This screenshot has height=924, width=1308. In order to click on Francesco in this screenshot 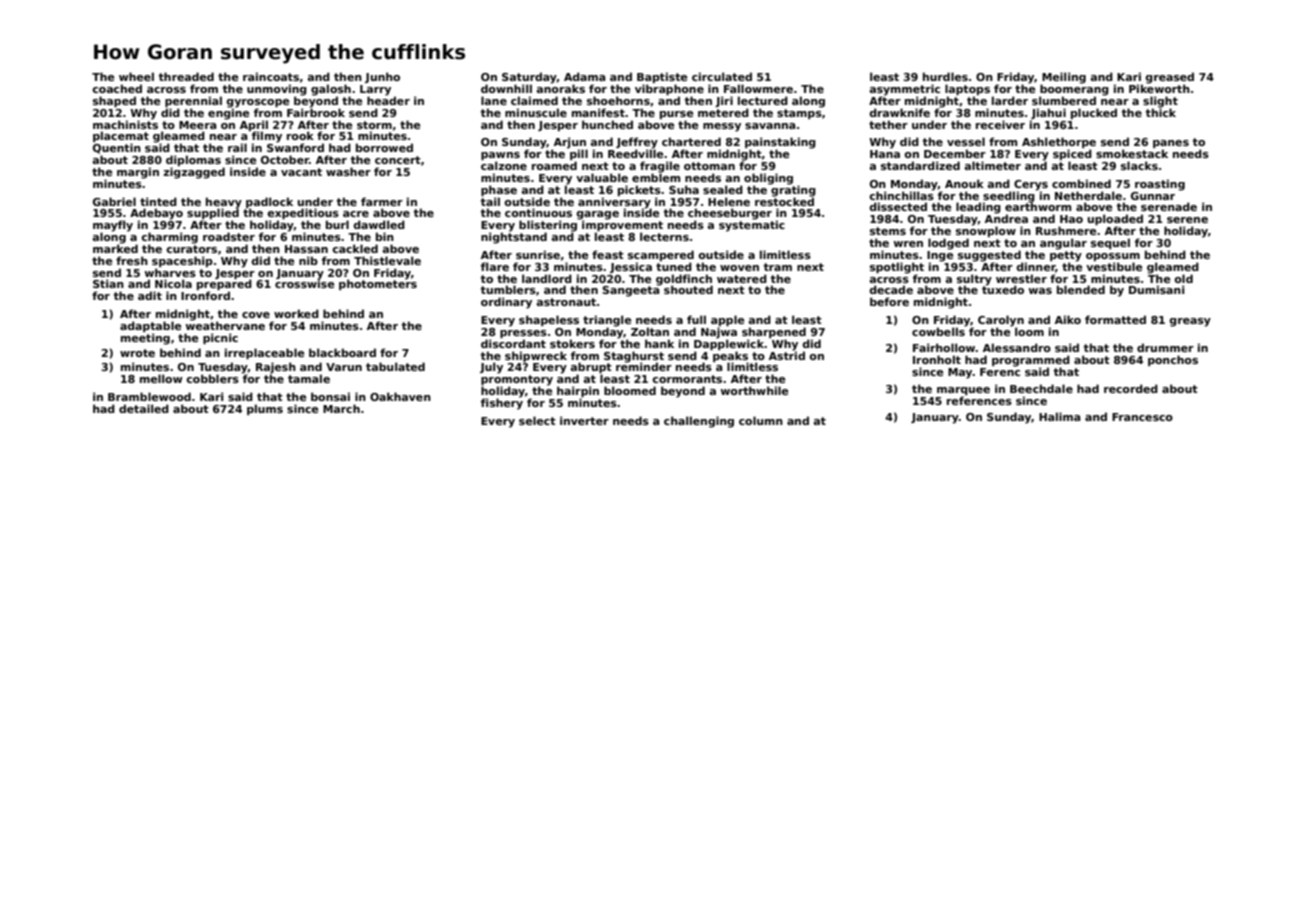, I will do `click(1142, 417)`.
